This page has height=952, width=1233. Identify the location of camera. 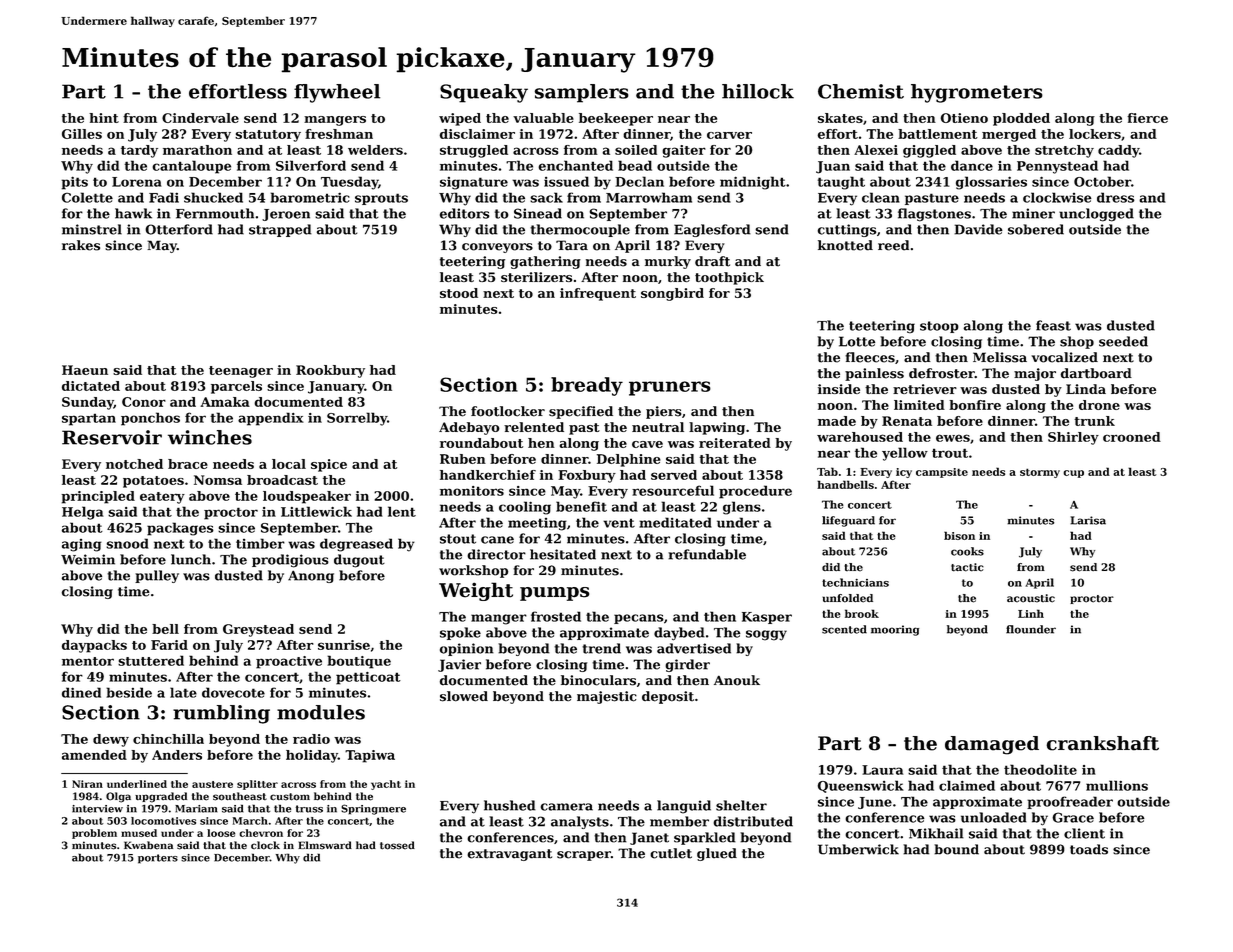
(567, 807).
